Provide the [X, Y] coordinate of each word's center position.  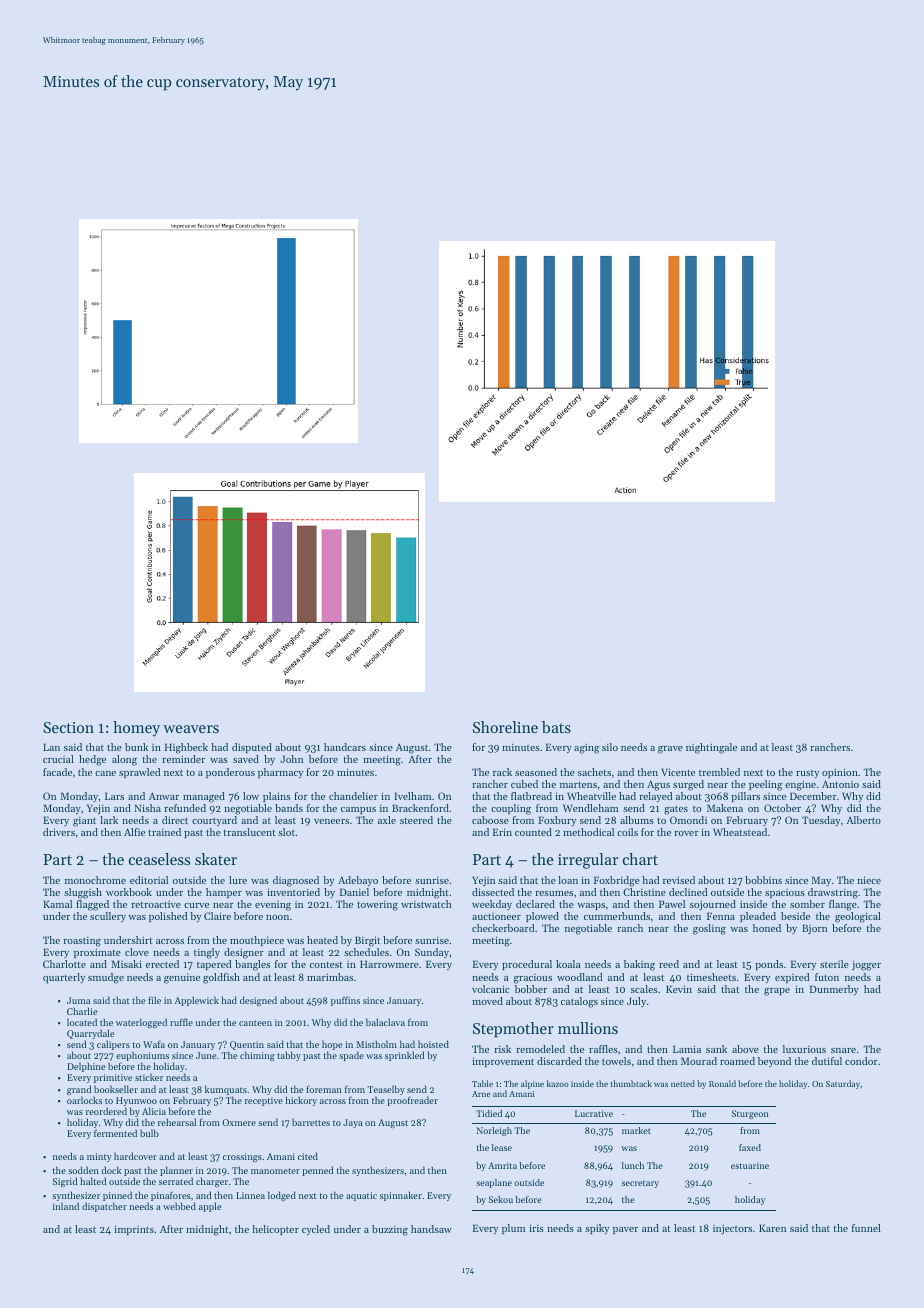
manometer [275, 1171]
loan [568, 880]
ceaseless [159, 859]
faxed [750, 1147]
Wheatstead [740, 832]
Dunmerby [834, 990]
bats [556, 727]
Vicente [678, 772]
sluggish [83, 893]
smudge [106, 978]
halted [93, 1181]
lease [502, 1147]
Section [68, 727]
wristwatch [426, 904]
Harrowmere [389, 964]
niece [869, 880]
